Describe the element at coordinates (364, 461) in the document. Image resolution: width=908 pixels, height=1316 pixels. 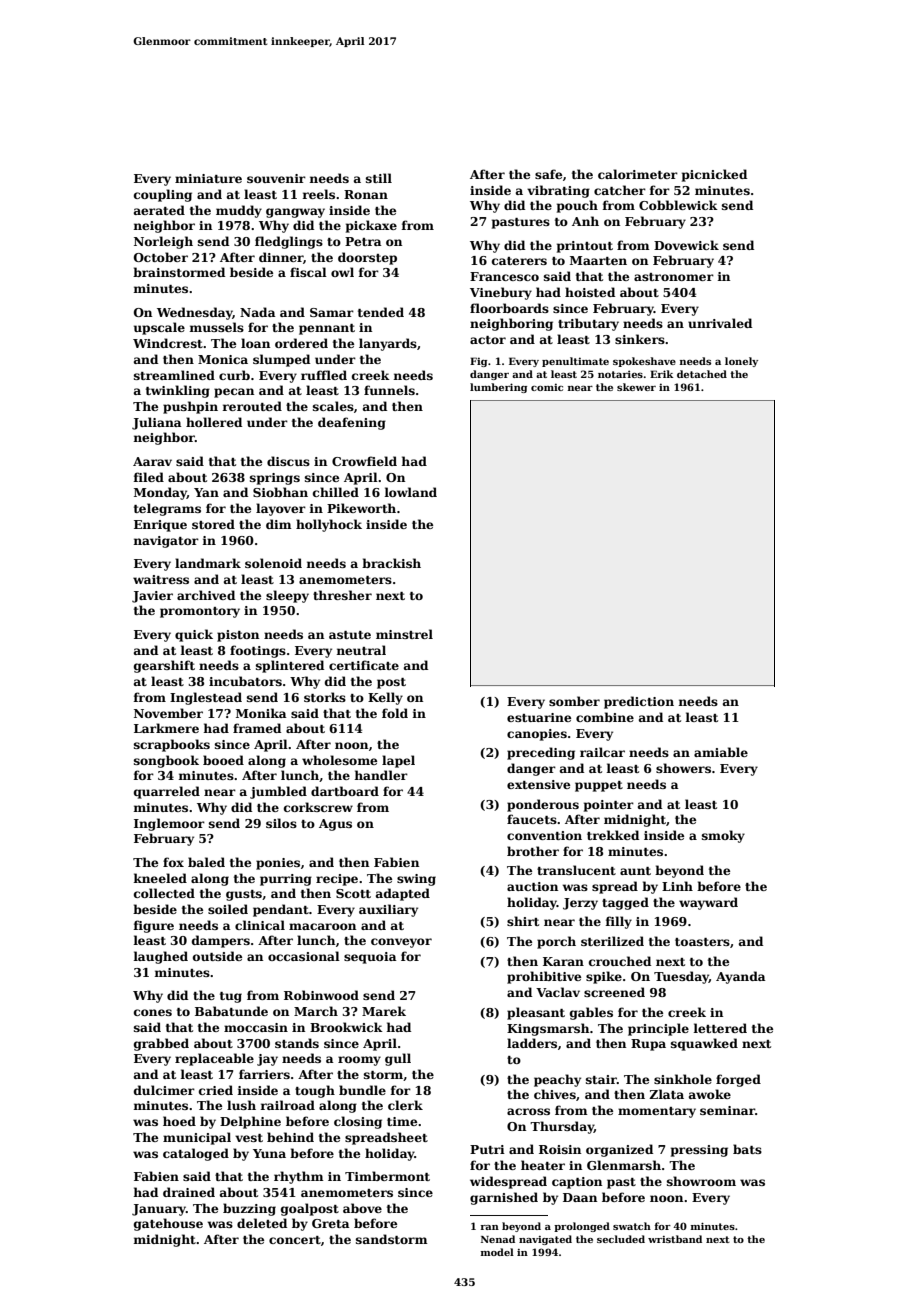
I see `Crowfield` at that location.
